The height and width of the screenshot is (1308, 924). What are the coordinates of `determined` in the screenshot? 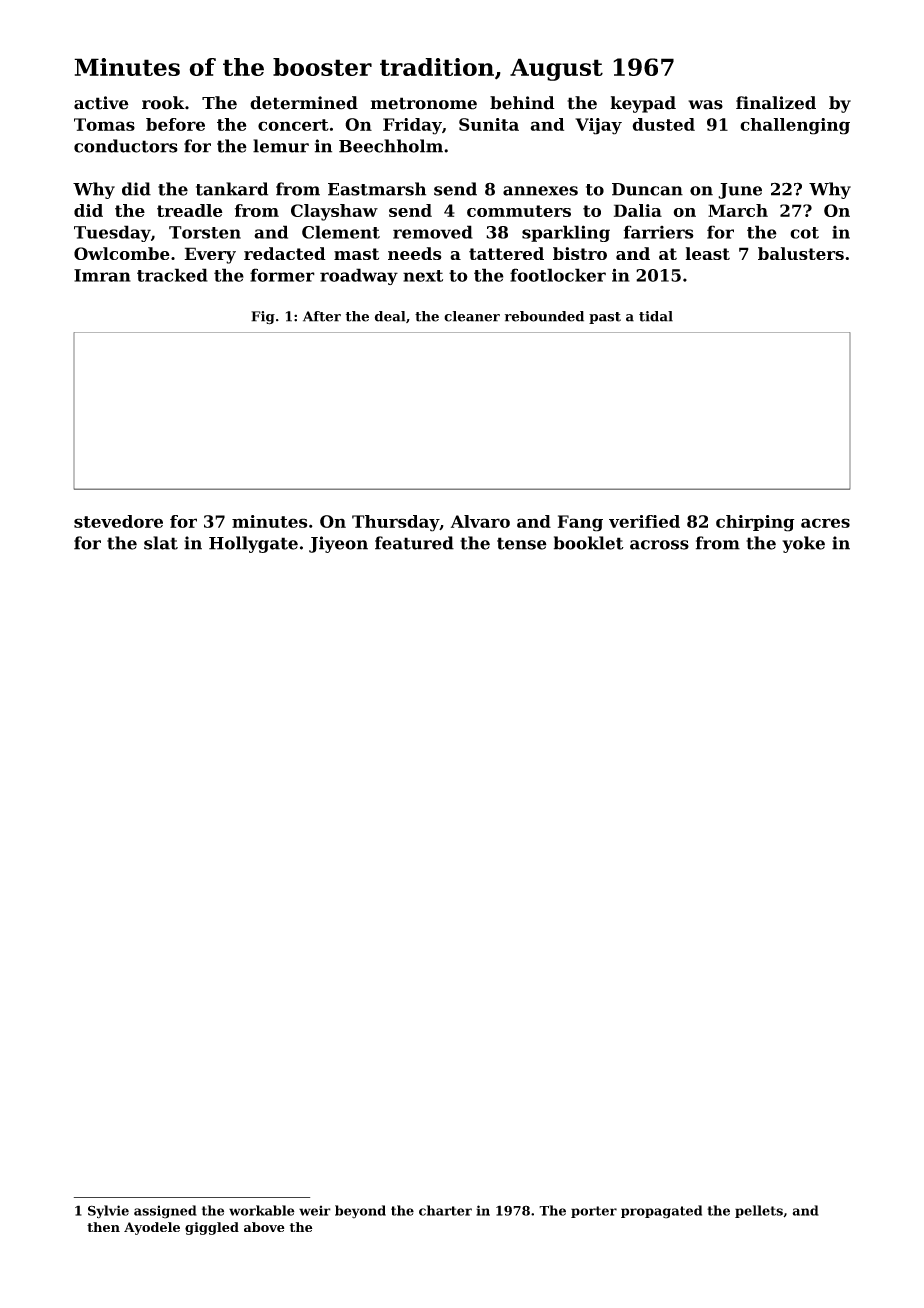 It's located at (304, 103).
